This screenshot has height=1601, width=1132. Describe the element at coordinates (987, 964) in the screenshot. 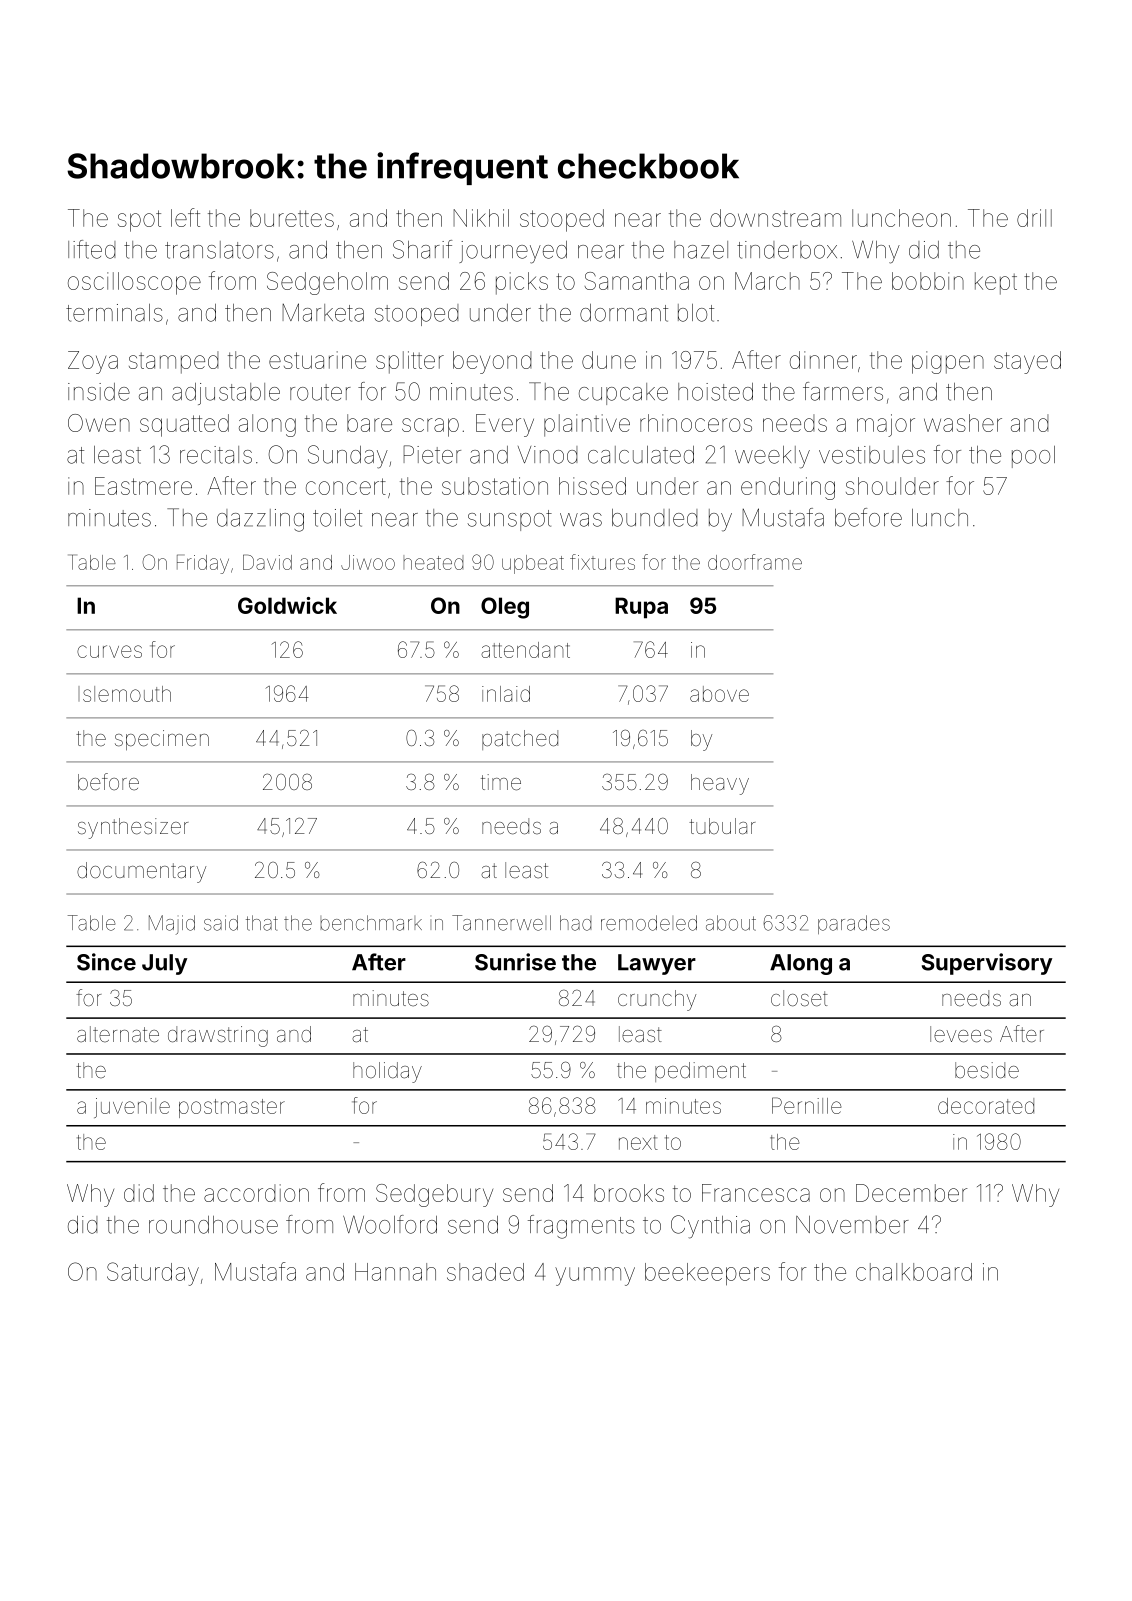

I see `Supervisory` at that location.
